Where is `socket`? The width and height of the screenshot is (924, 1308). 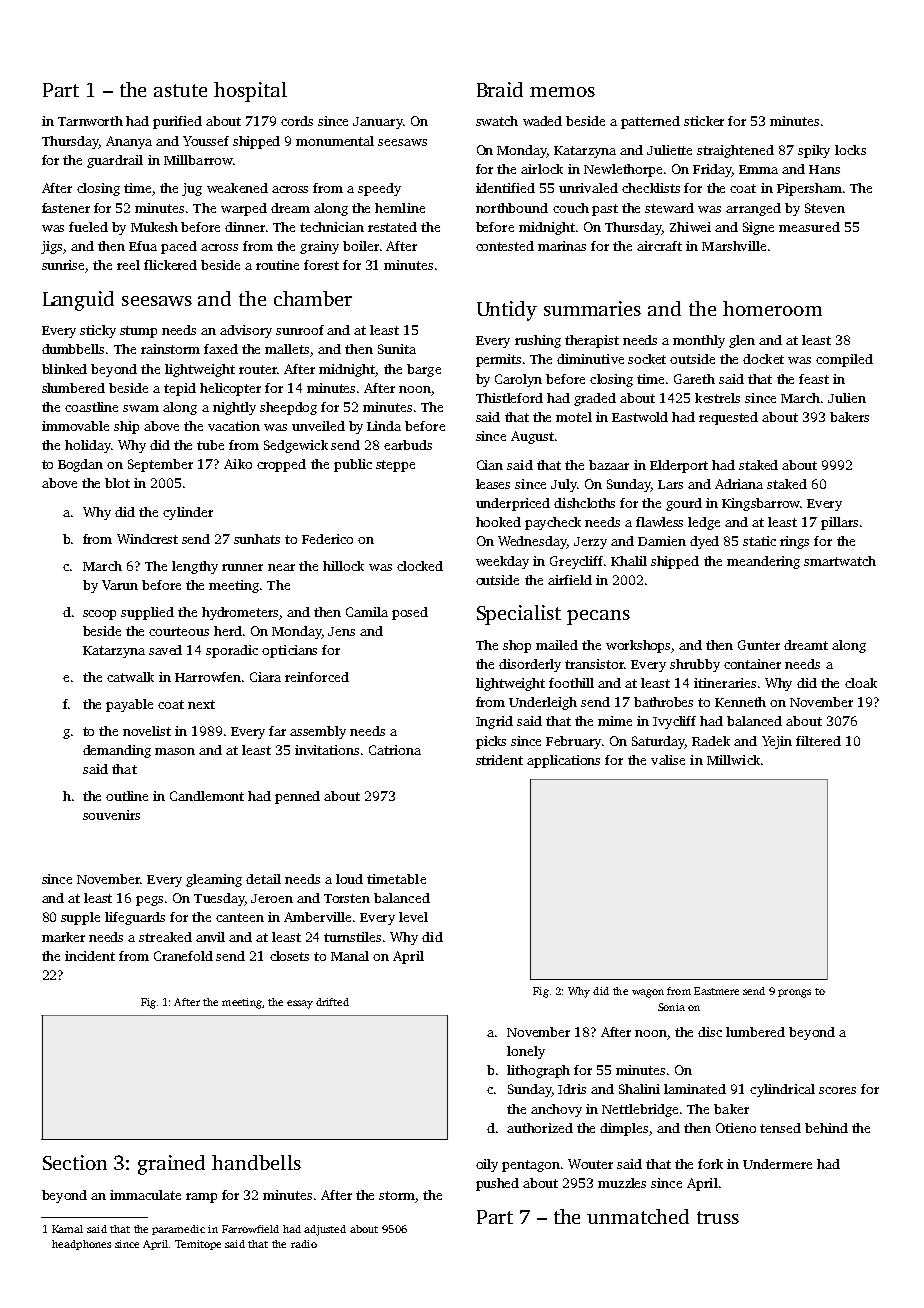
socket is located at coordinates (647, 359).
